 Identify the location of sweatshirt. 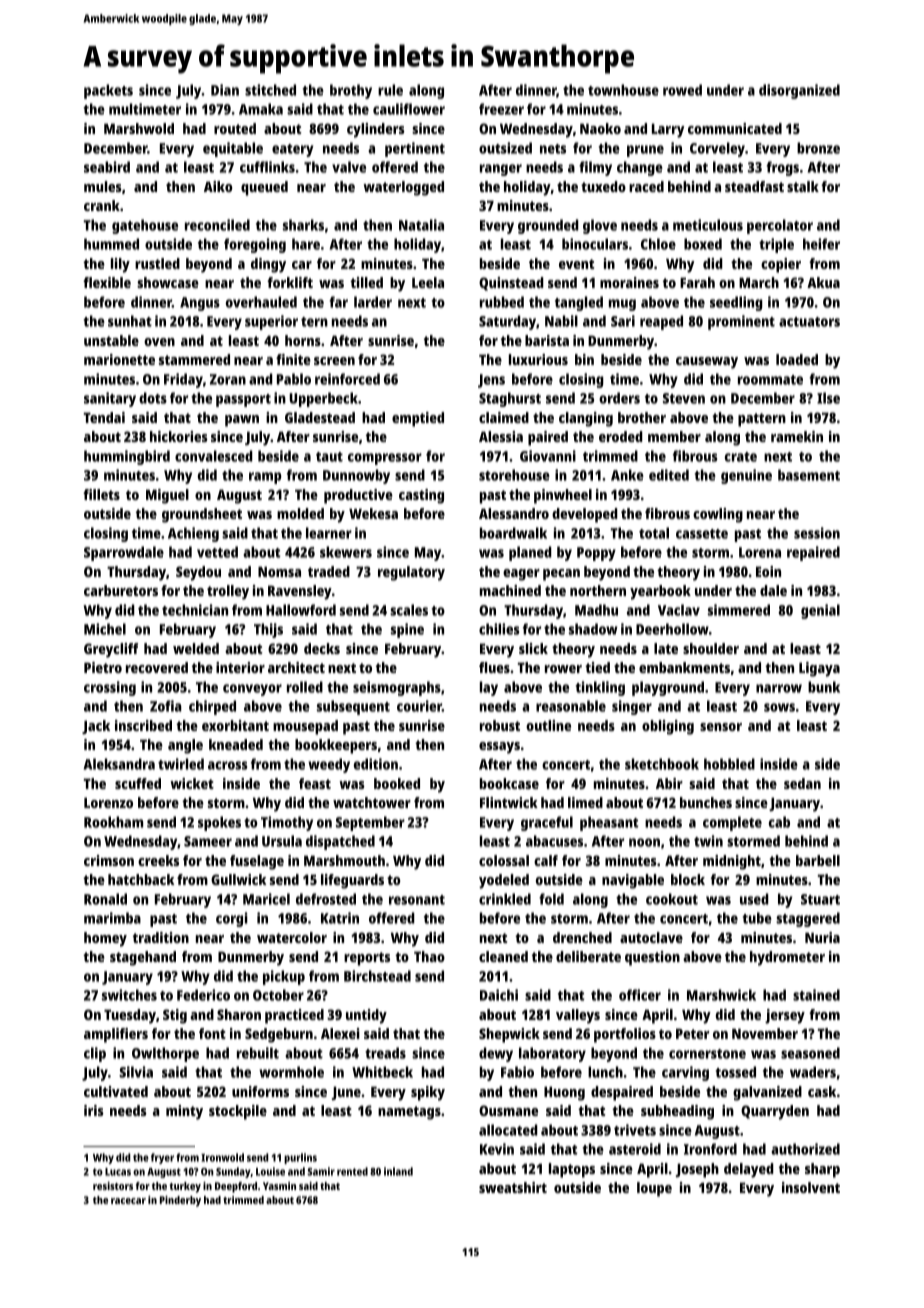
(513, 1187).
